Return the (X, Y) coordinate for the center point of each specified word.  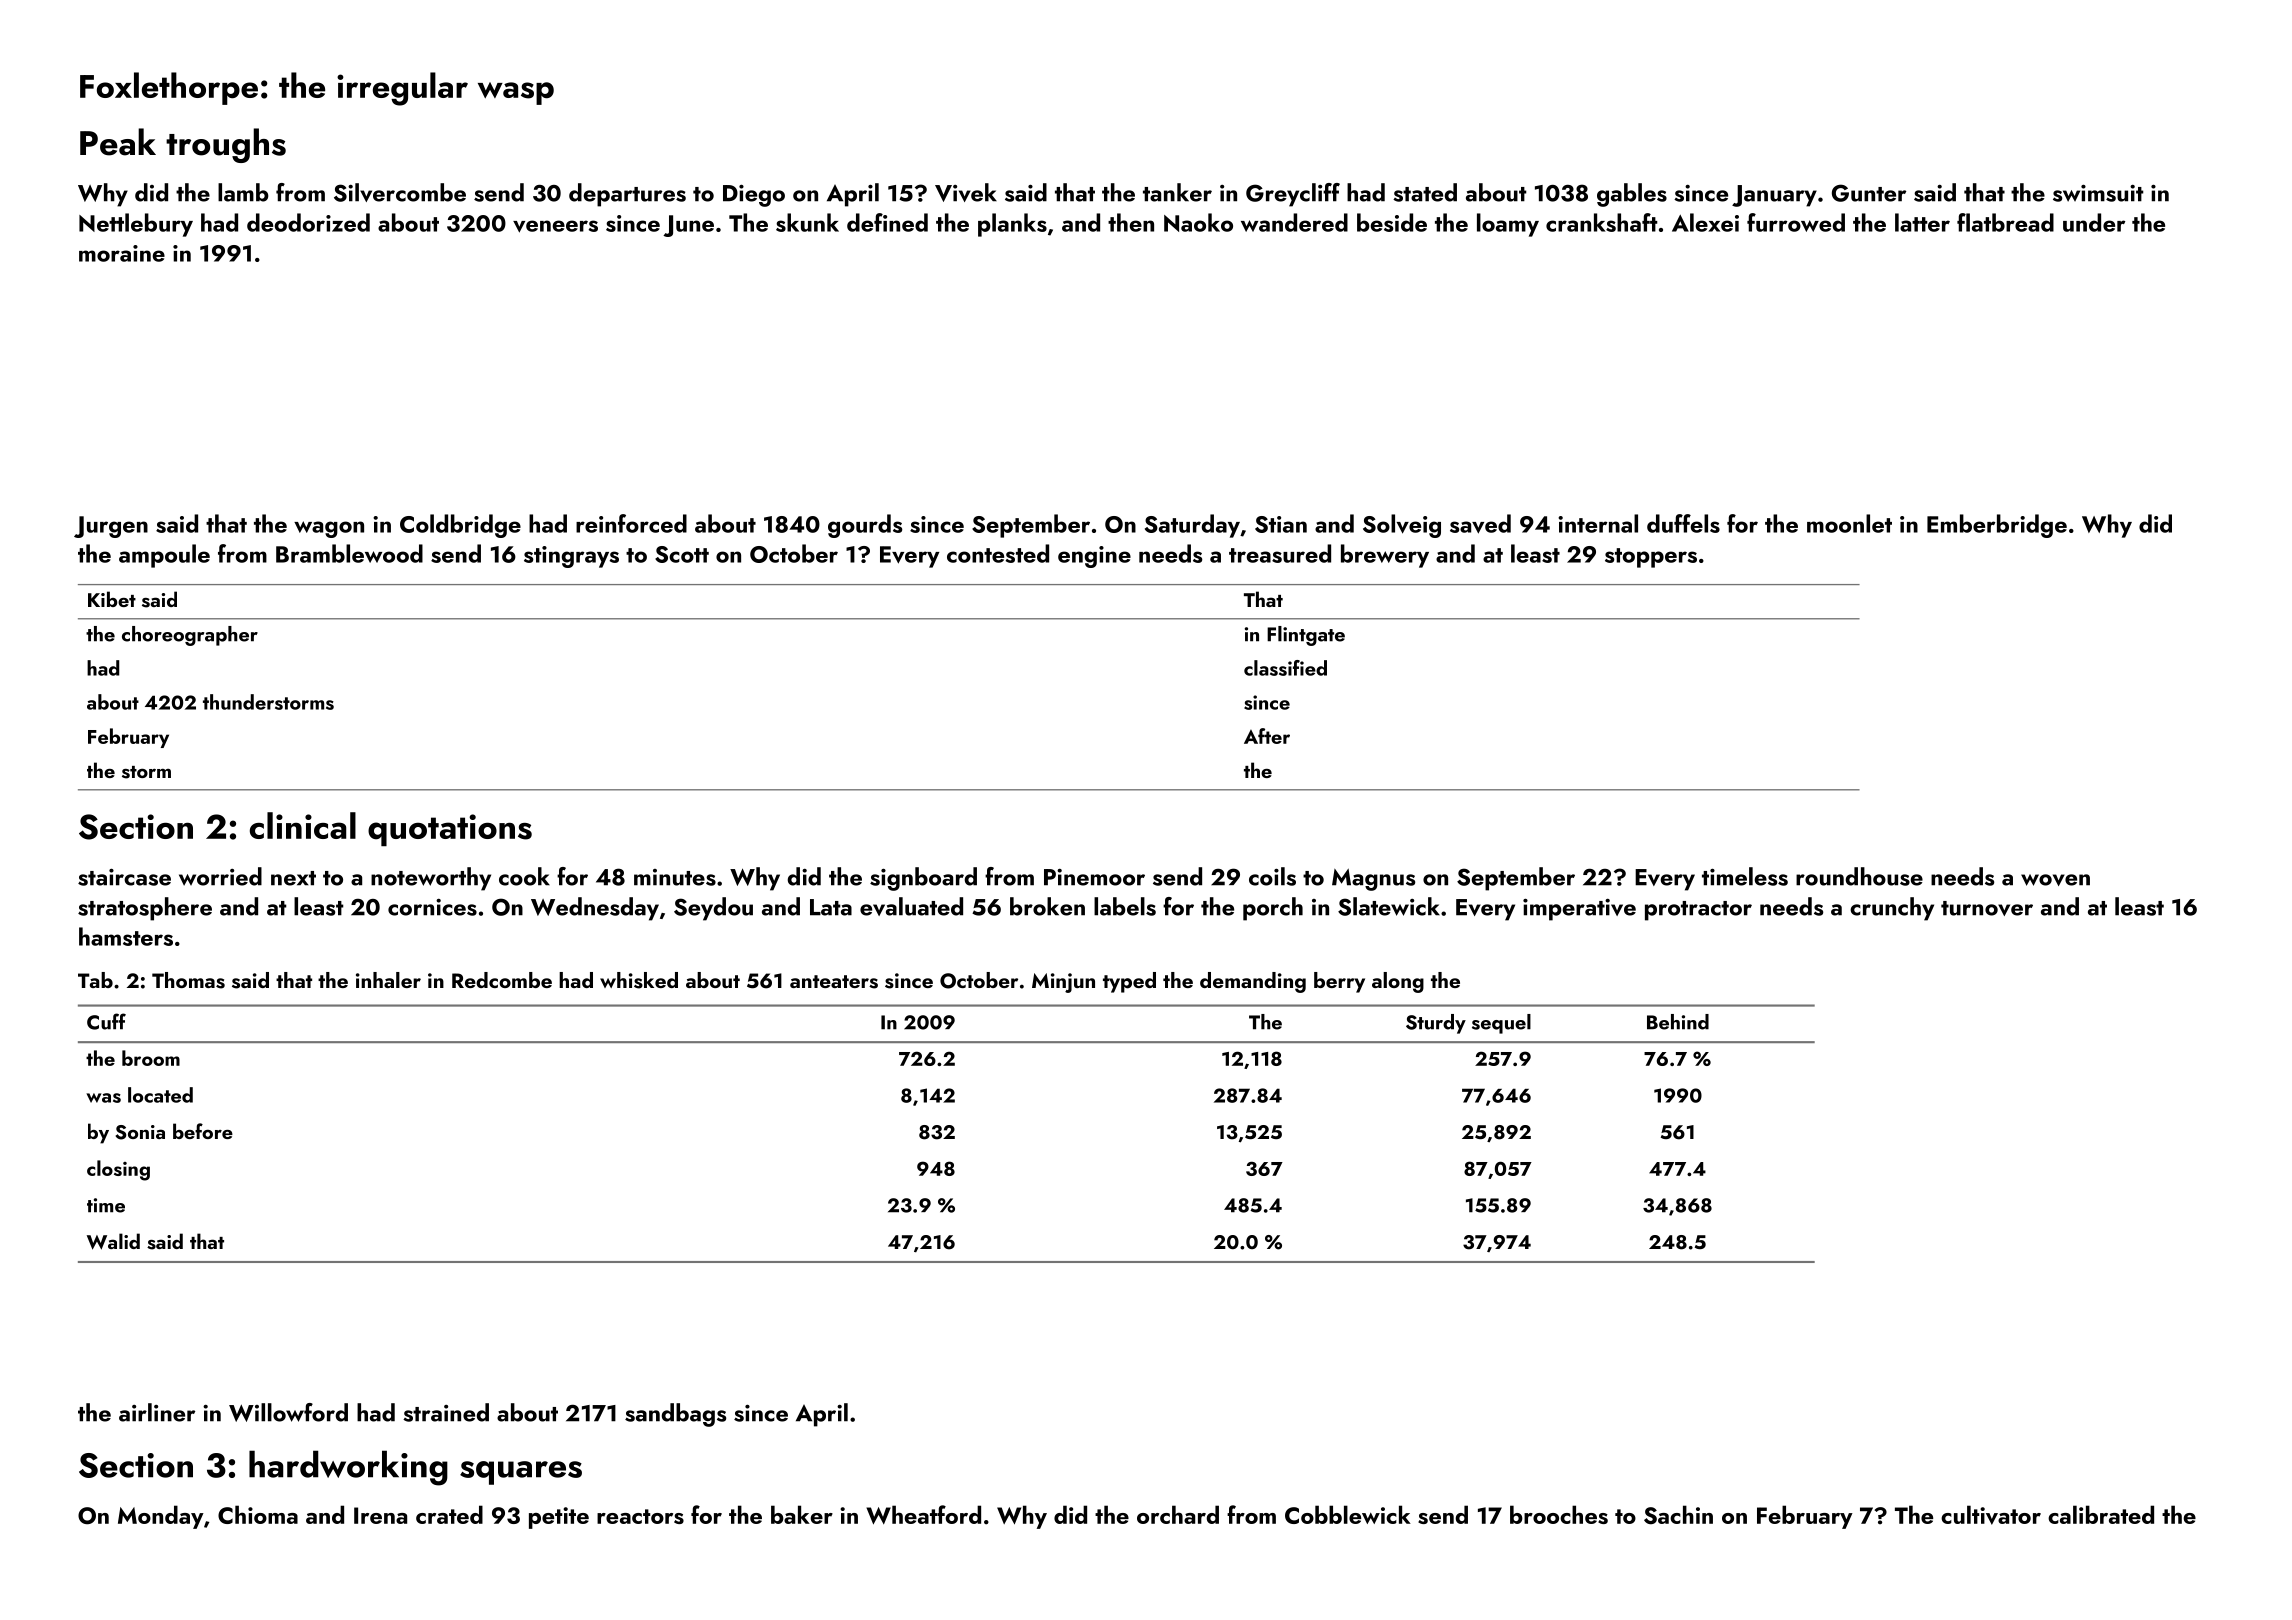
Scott (682, 554)
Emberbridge (1997, 526)
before (203, 1131)
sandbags (675, 1415)
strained (446, 1412)
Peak (118, 142)
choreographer (190, 636)
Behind (1678, 1022)
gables (1632, 195)
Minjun (1063, 983)
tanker (1177, 192)
